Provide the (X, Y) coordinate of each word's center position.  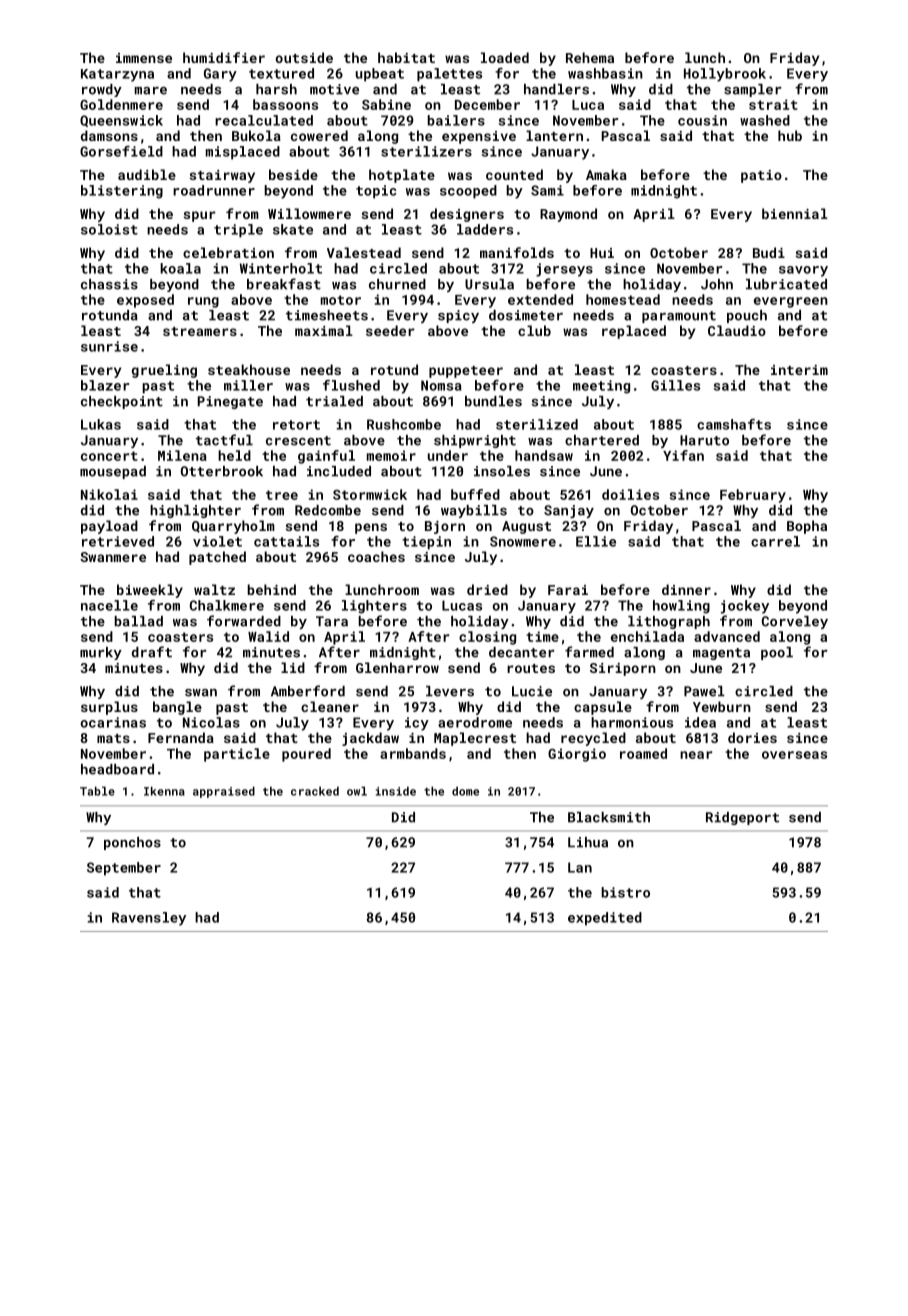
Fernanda (181, 737)
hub (790, 135)
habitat (406, 57)
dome (465, 791)
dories (752, 737)
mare (151, 91)
